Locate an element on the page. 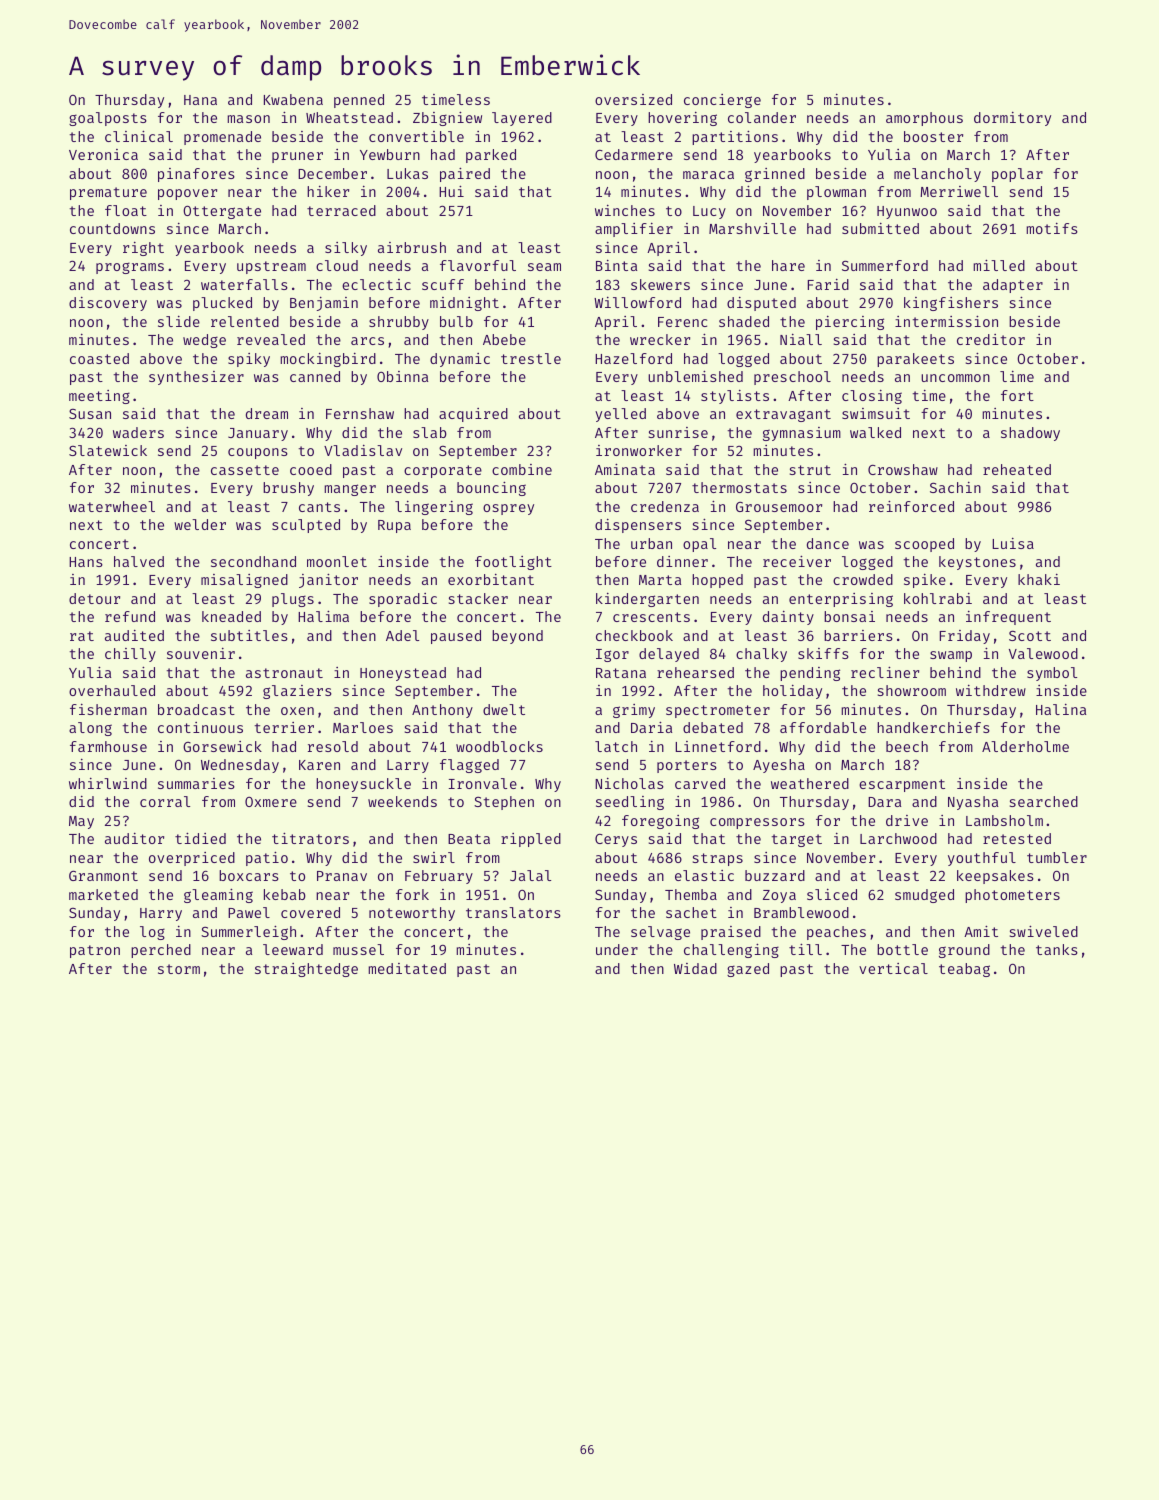  Ferenc is located at coordinates (682, 322).
